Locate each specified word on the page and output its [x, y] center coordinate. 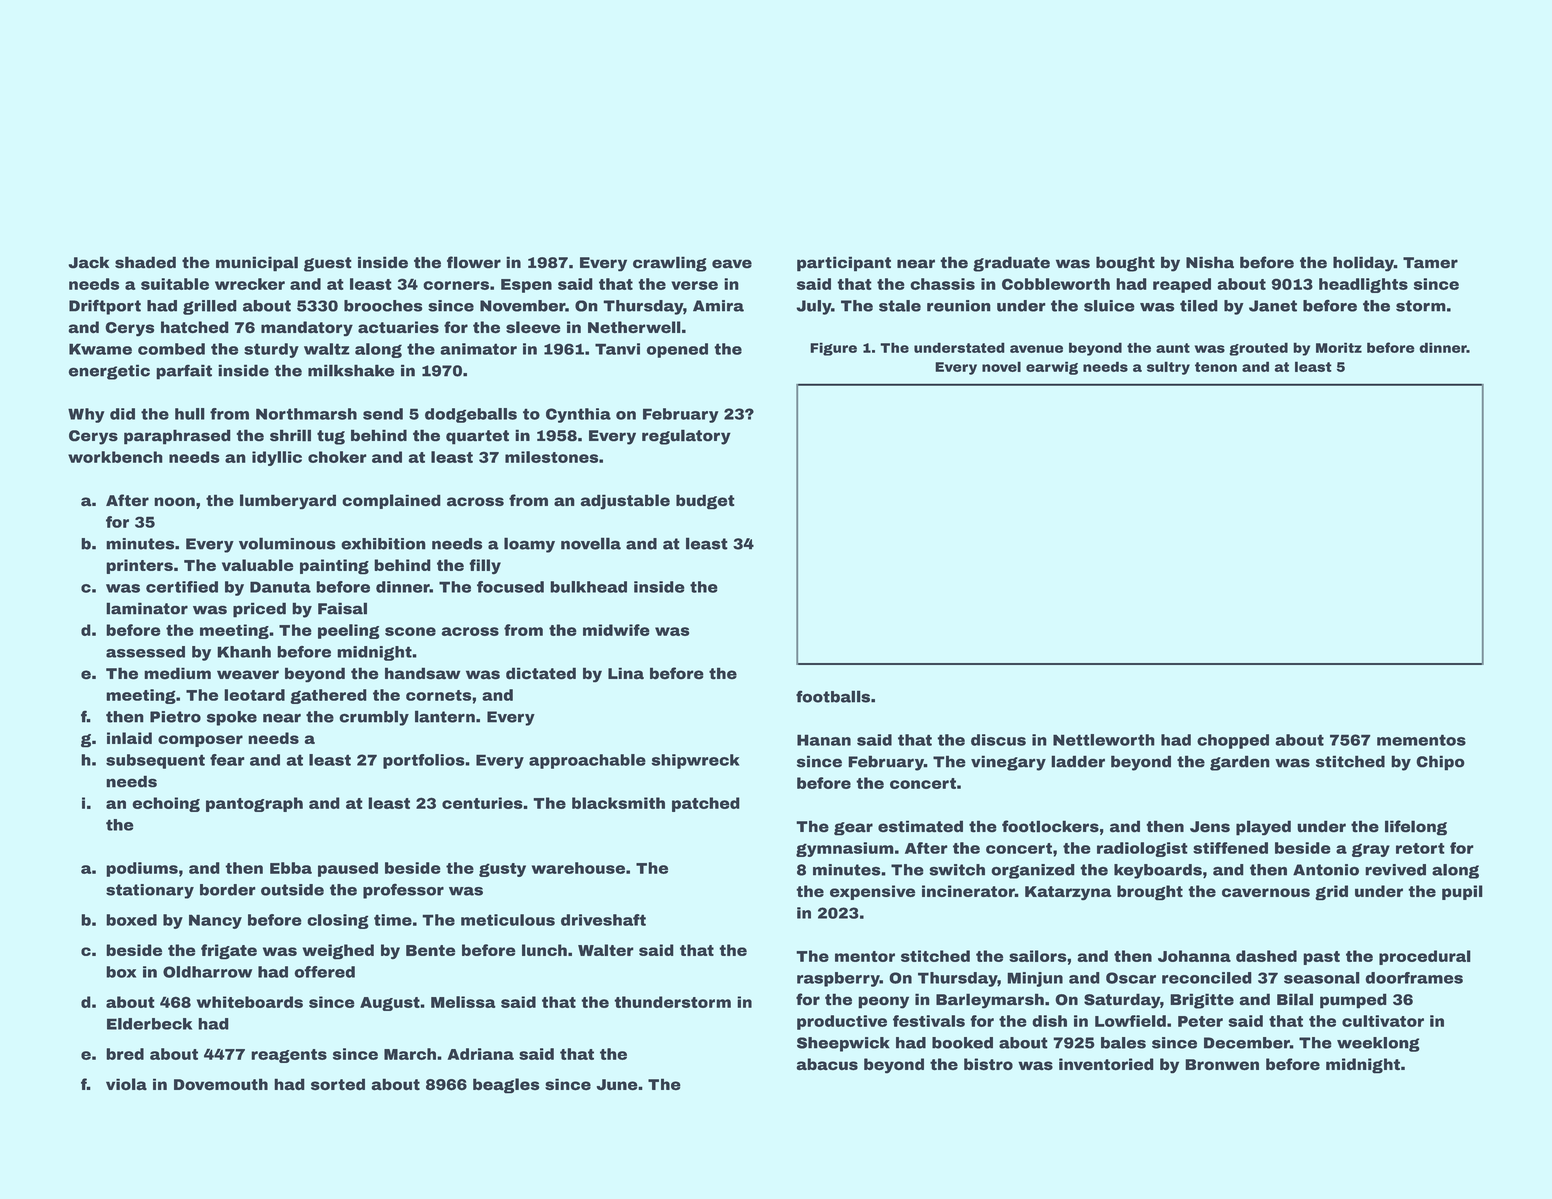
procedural [1425, 957]
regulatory [686, 437]
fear [227, 760]
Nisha [1210, 262]
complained [391, 501]
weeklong [1378, 1044]
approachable [587, 761]
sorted [338, 1084]
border [228, 890]
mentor [865, 956]
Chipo [1440, 763]
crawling [670, 264]
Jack [88, 262]
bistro [988, 1064]
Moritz [1339, 347]
